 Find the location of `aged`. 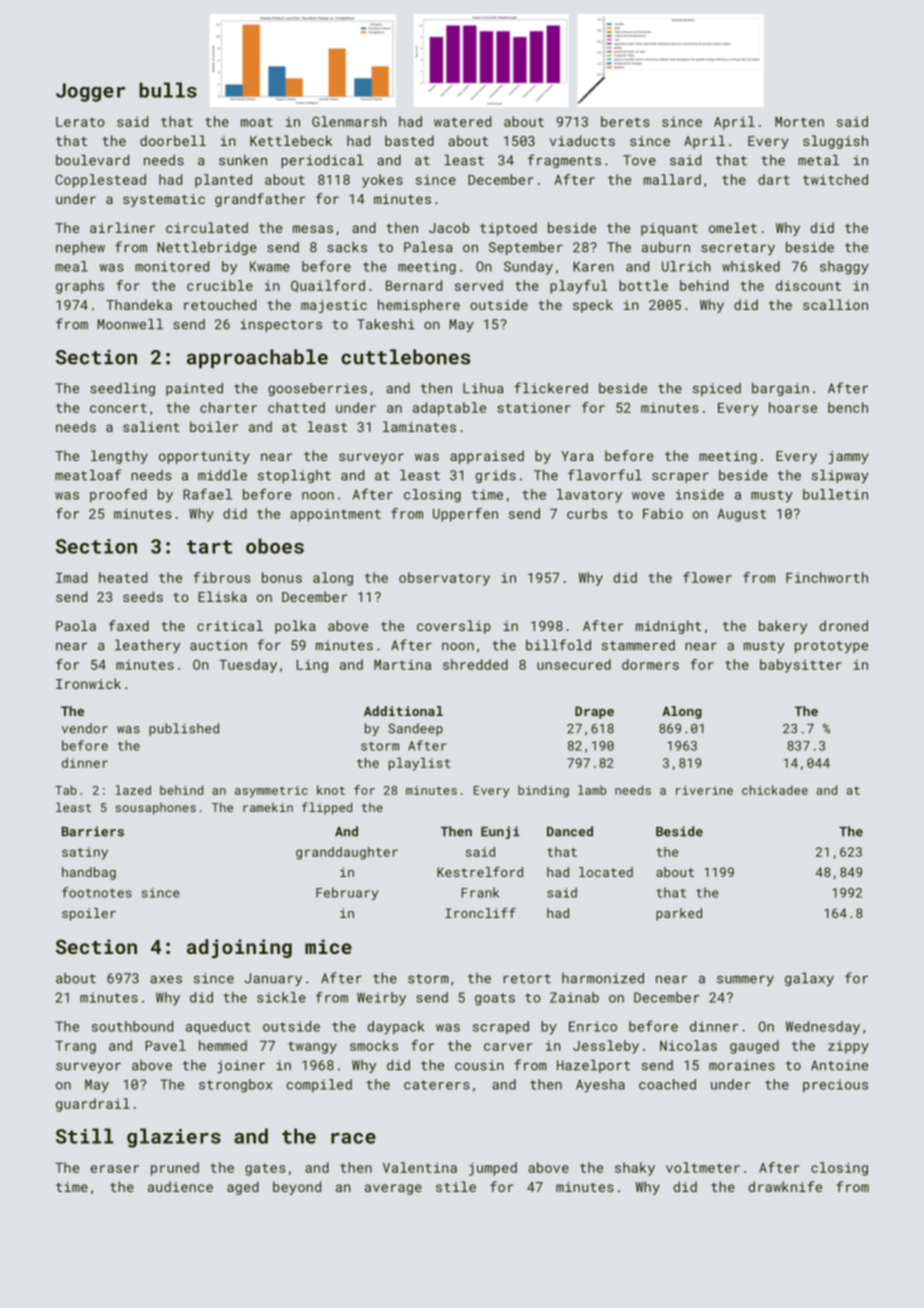

aged is located at coordinates (243, 1188).
